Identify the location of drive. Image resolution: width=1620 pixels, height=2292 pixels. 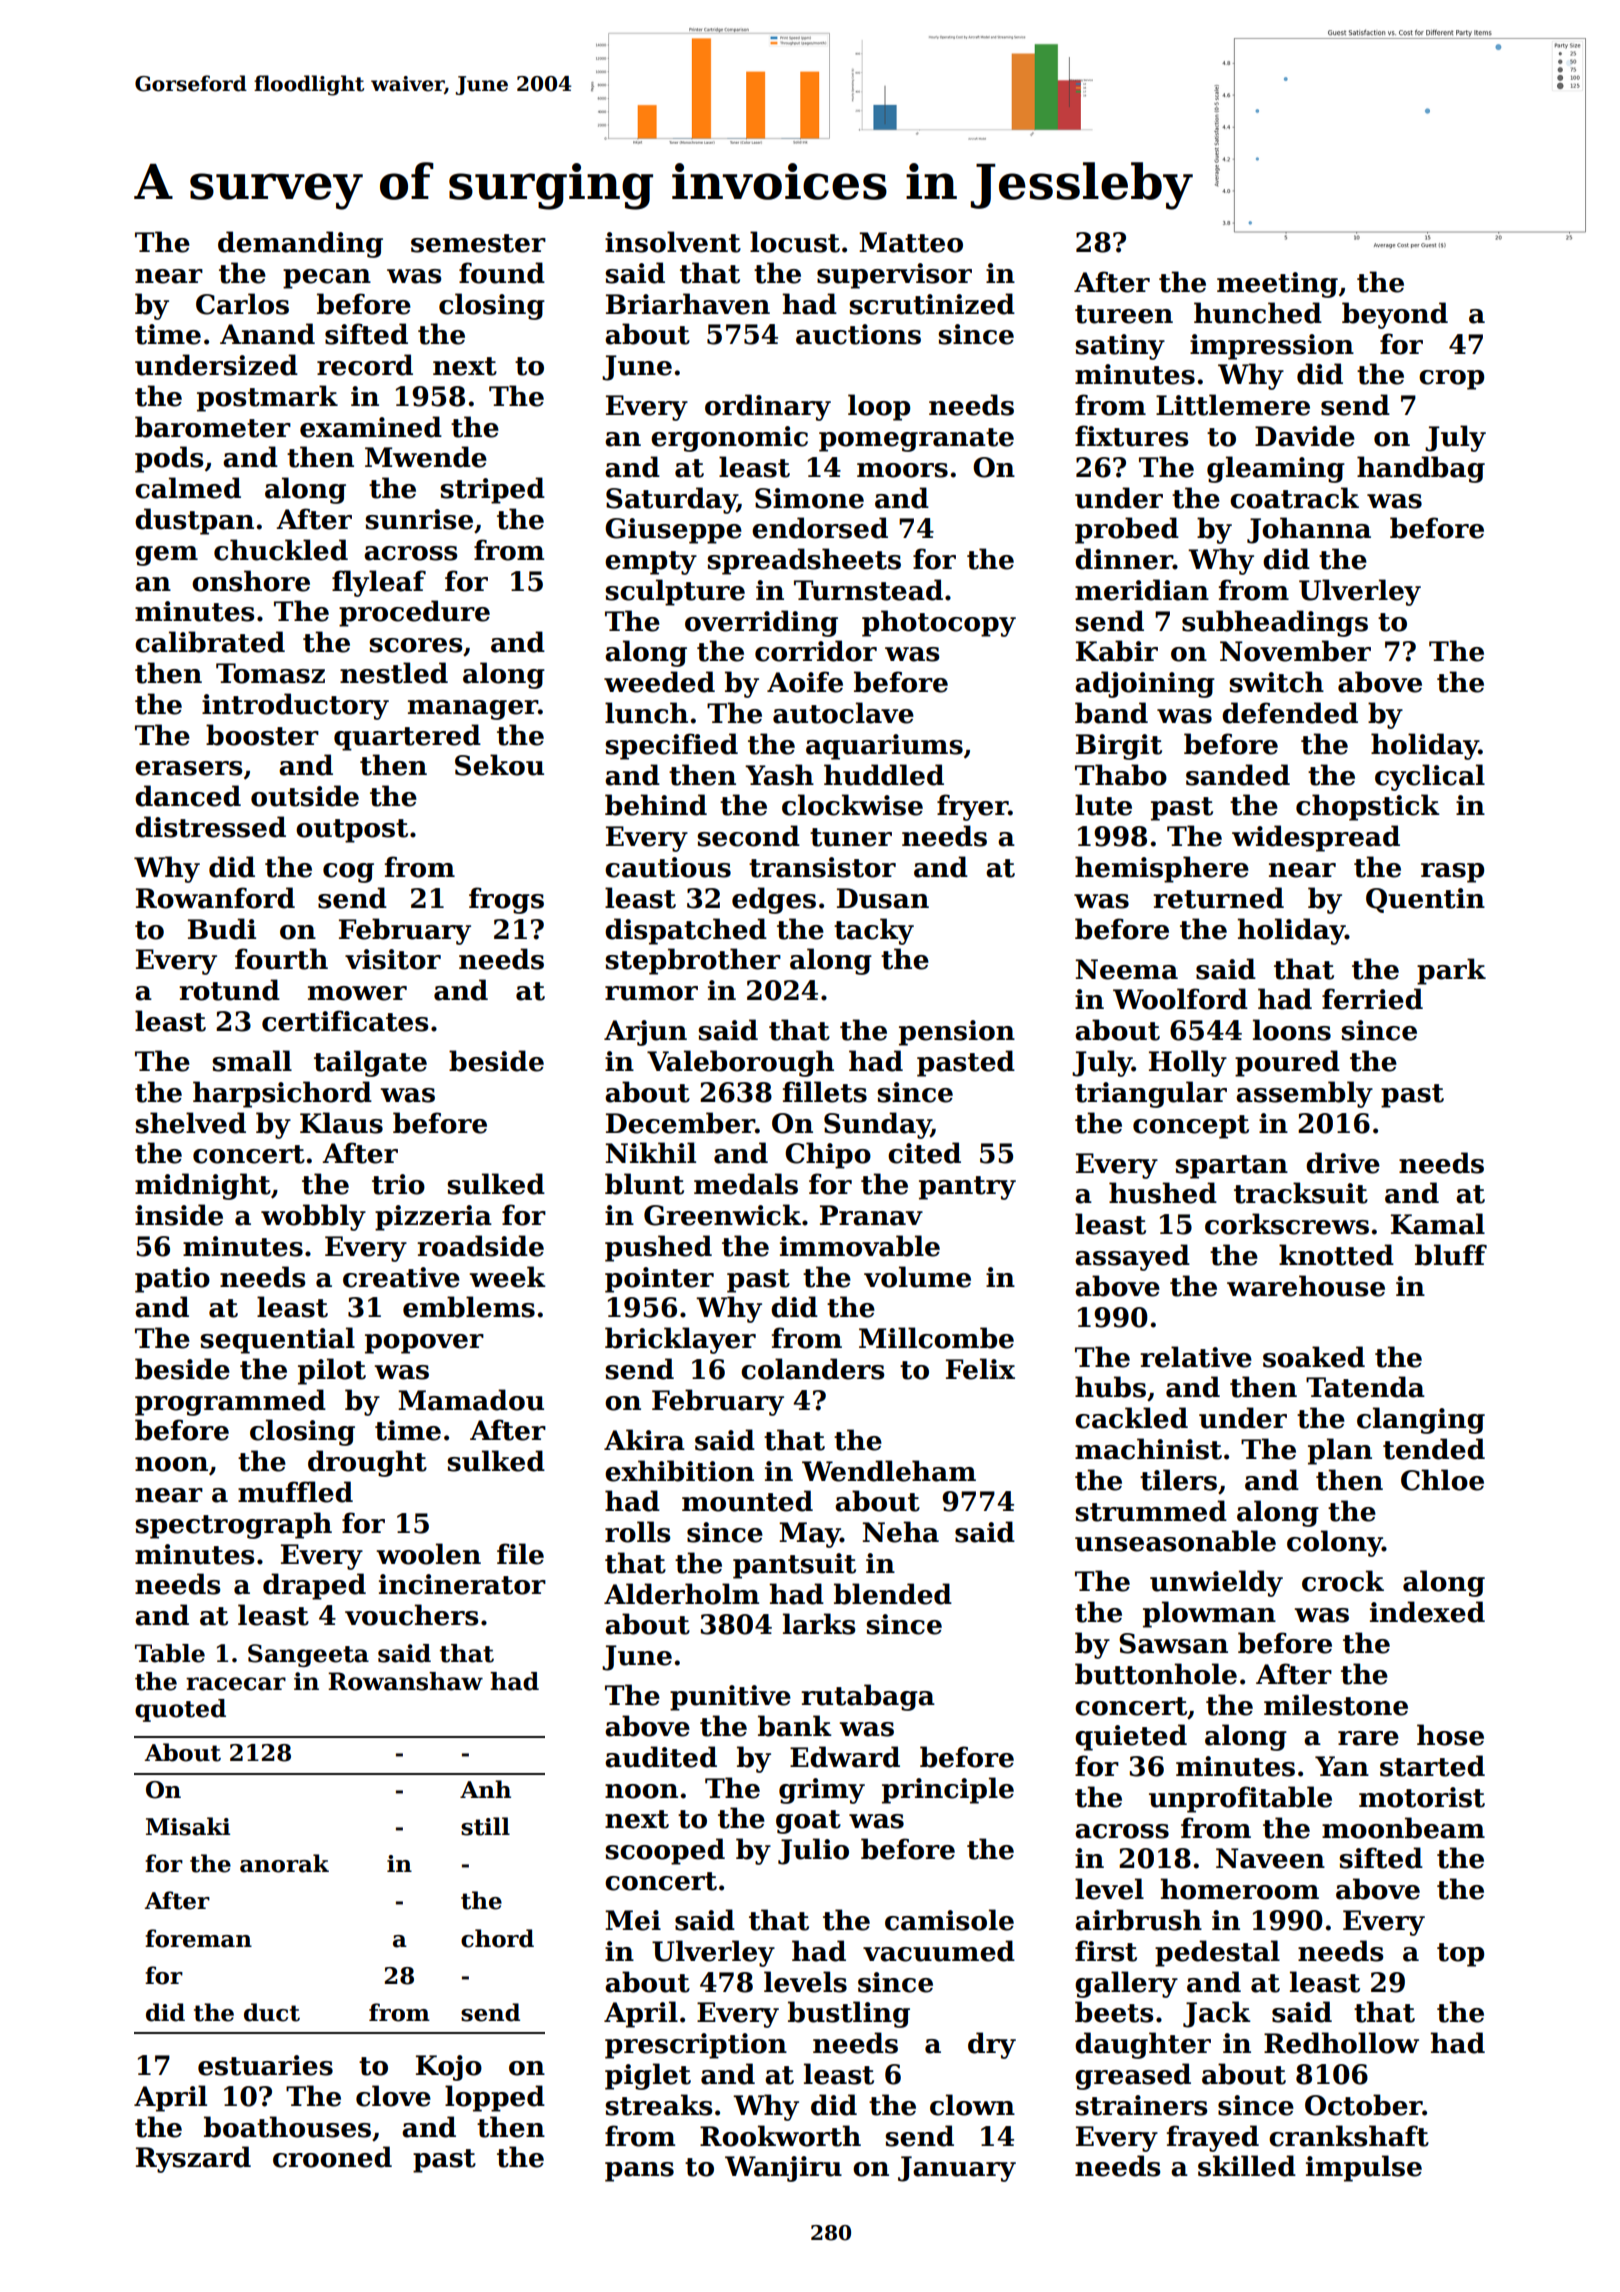
(1343, 1163).
